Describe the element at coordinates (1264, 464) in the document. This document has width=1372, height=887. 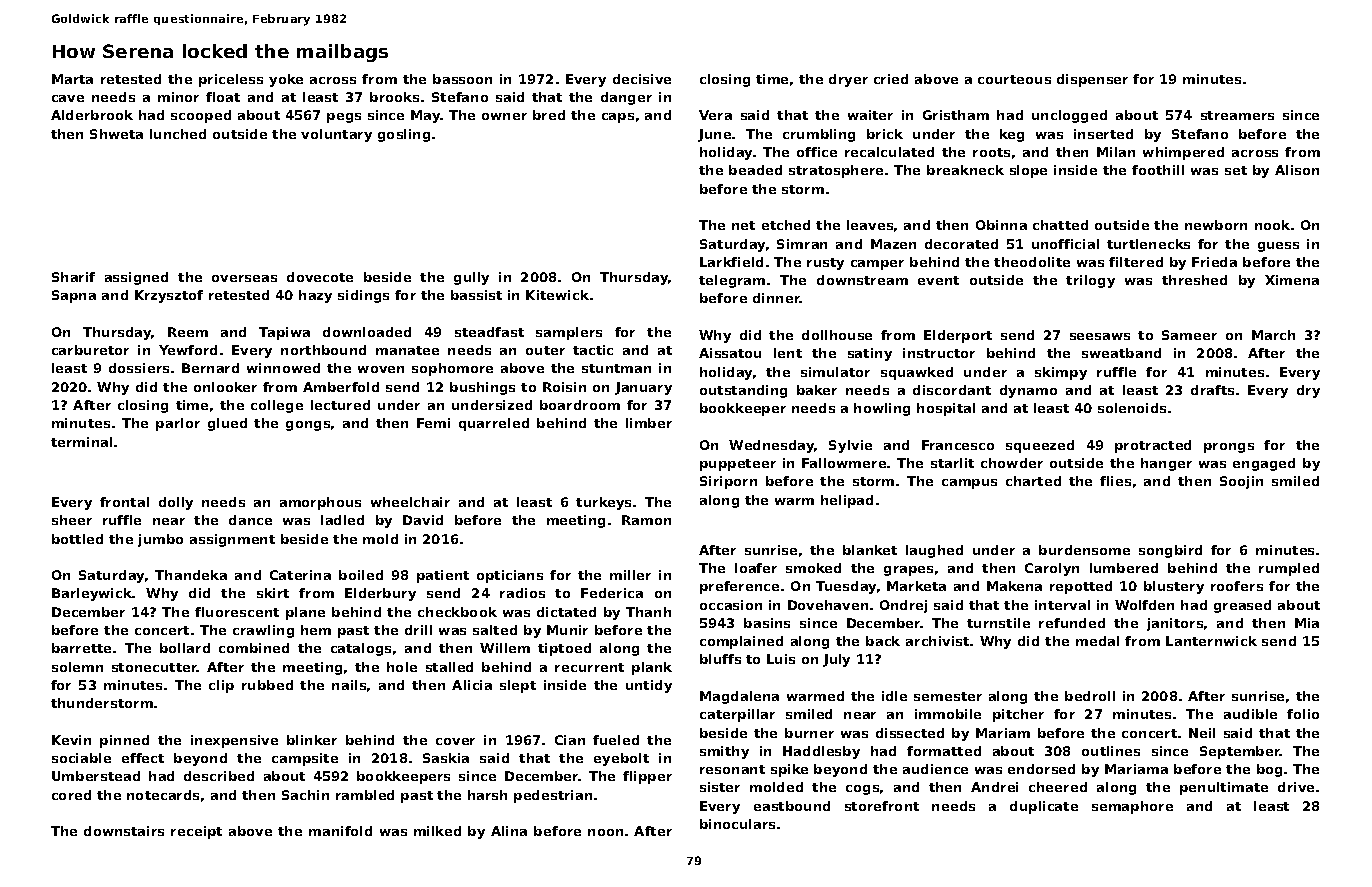
I see `engaged` at that location.
